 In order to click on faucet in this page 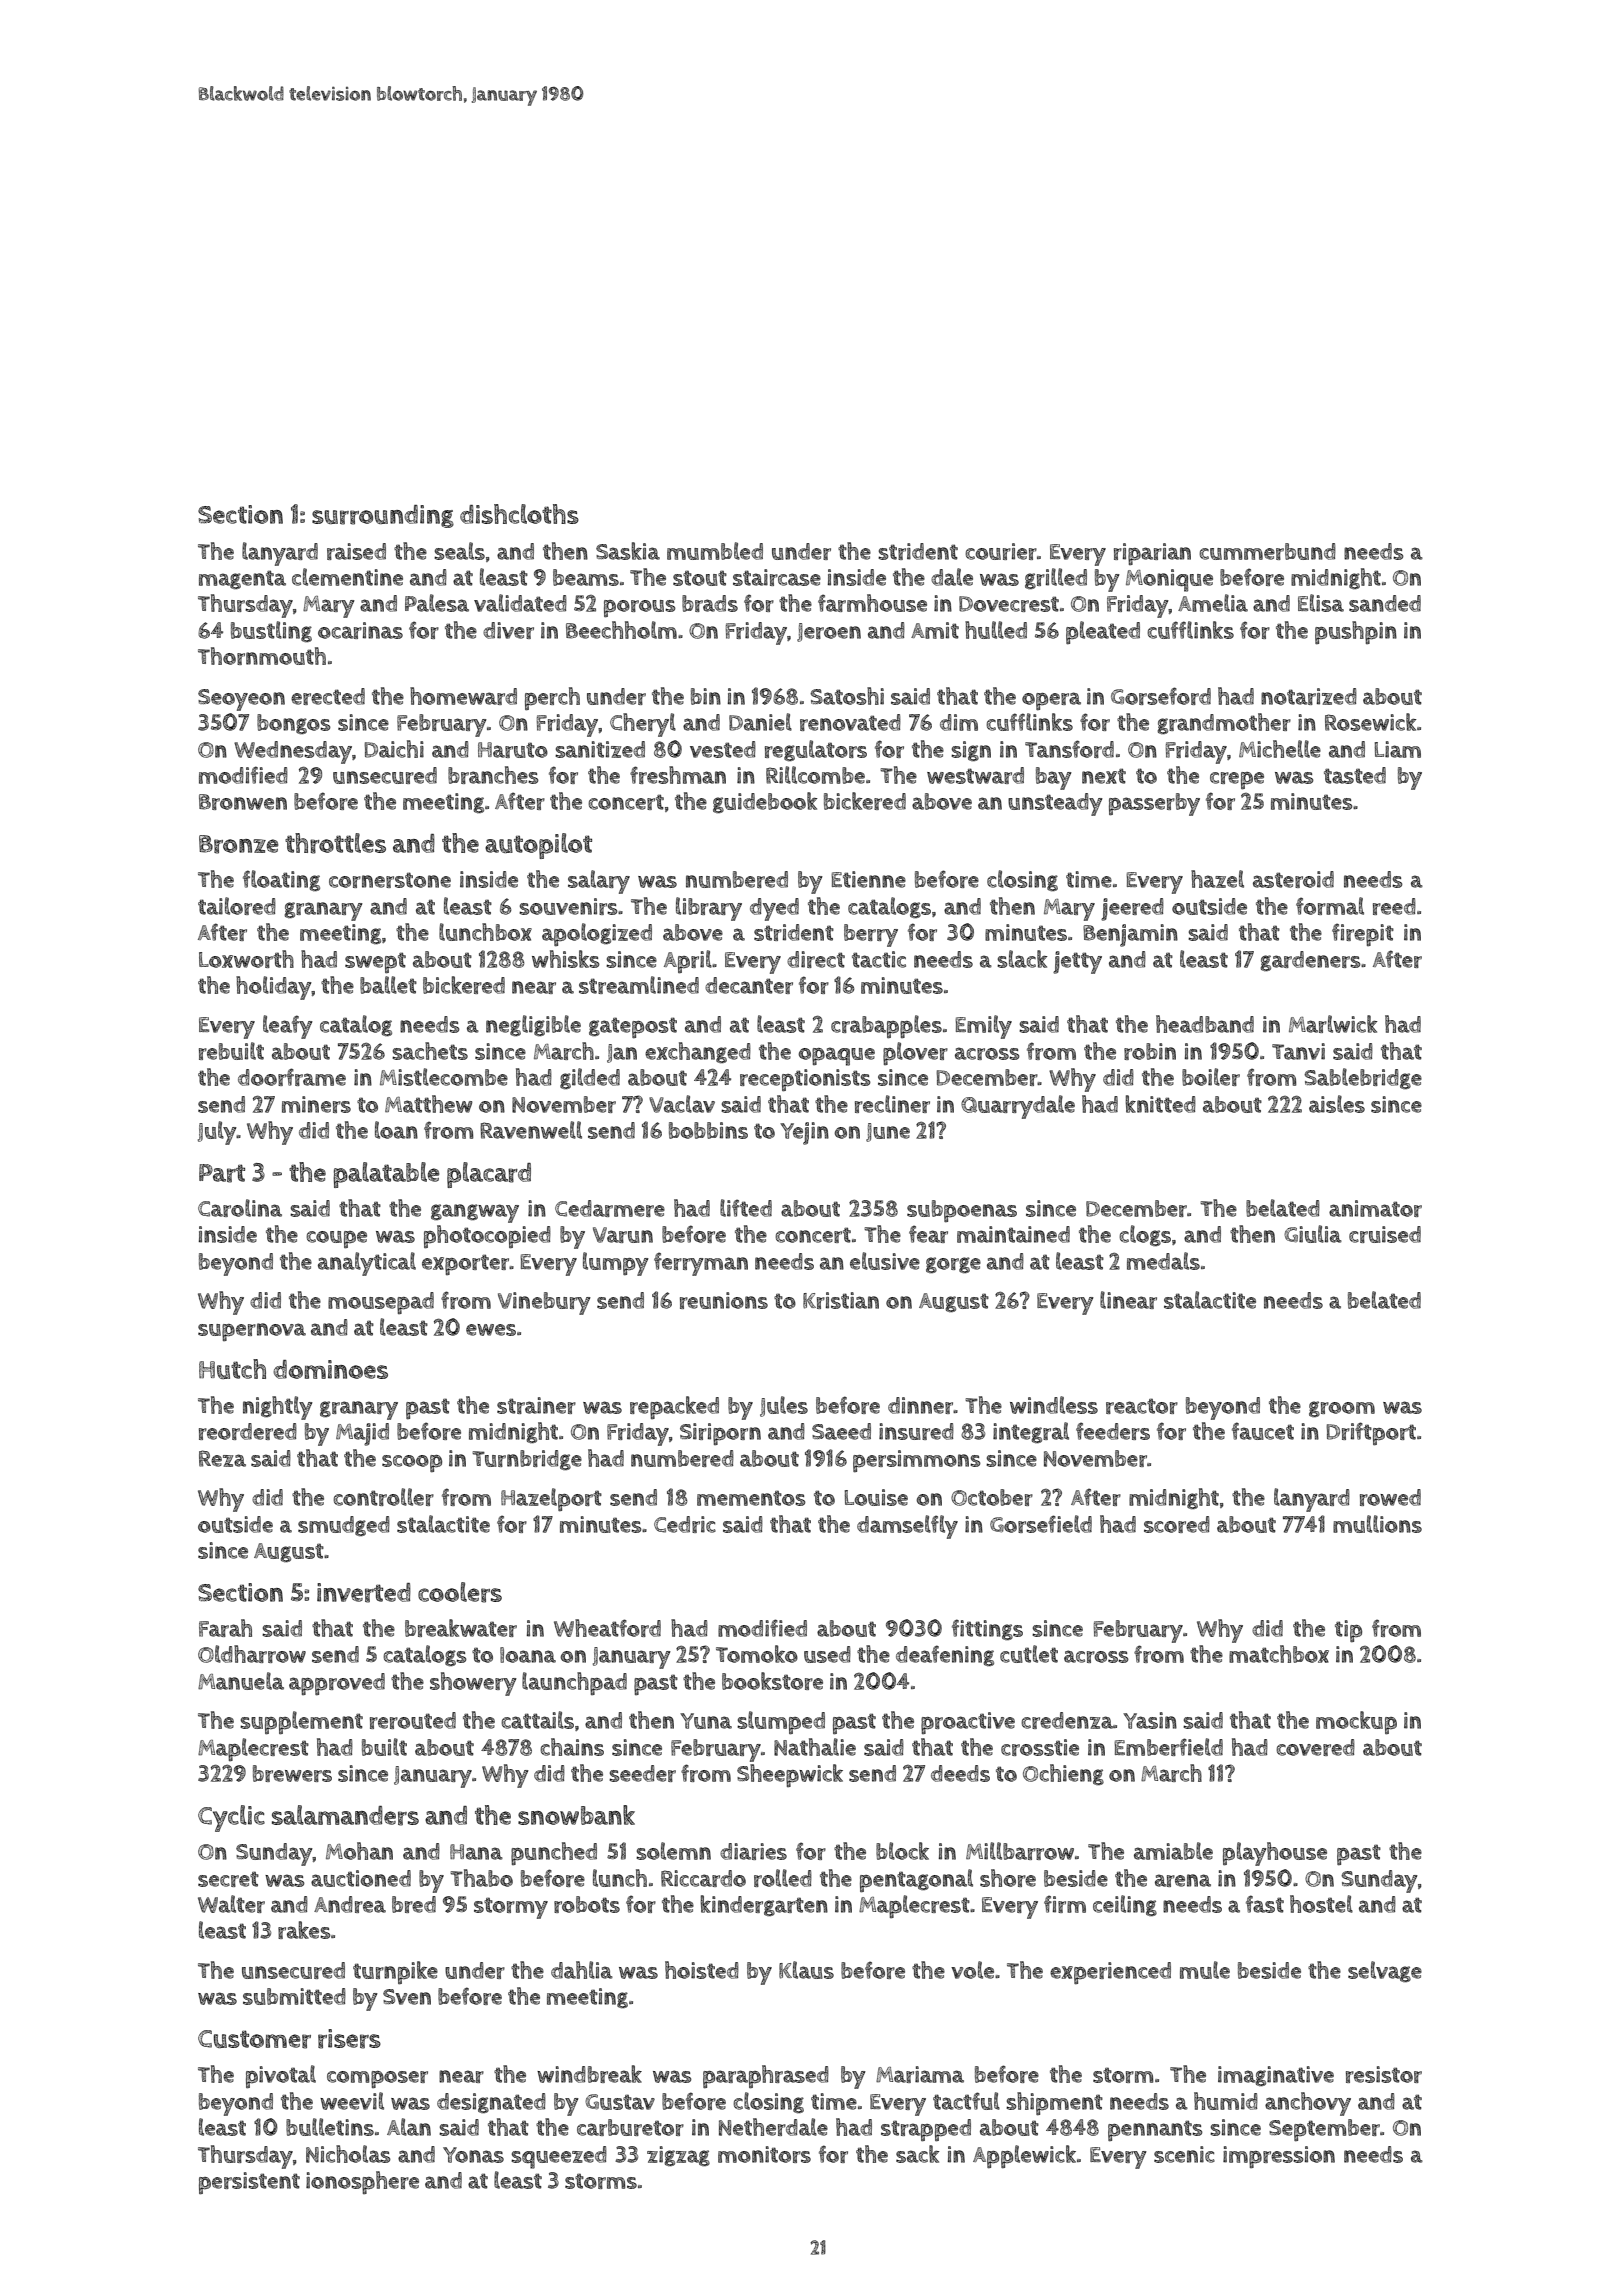, I will do `click(1263, 1431)`.
